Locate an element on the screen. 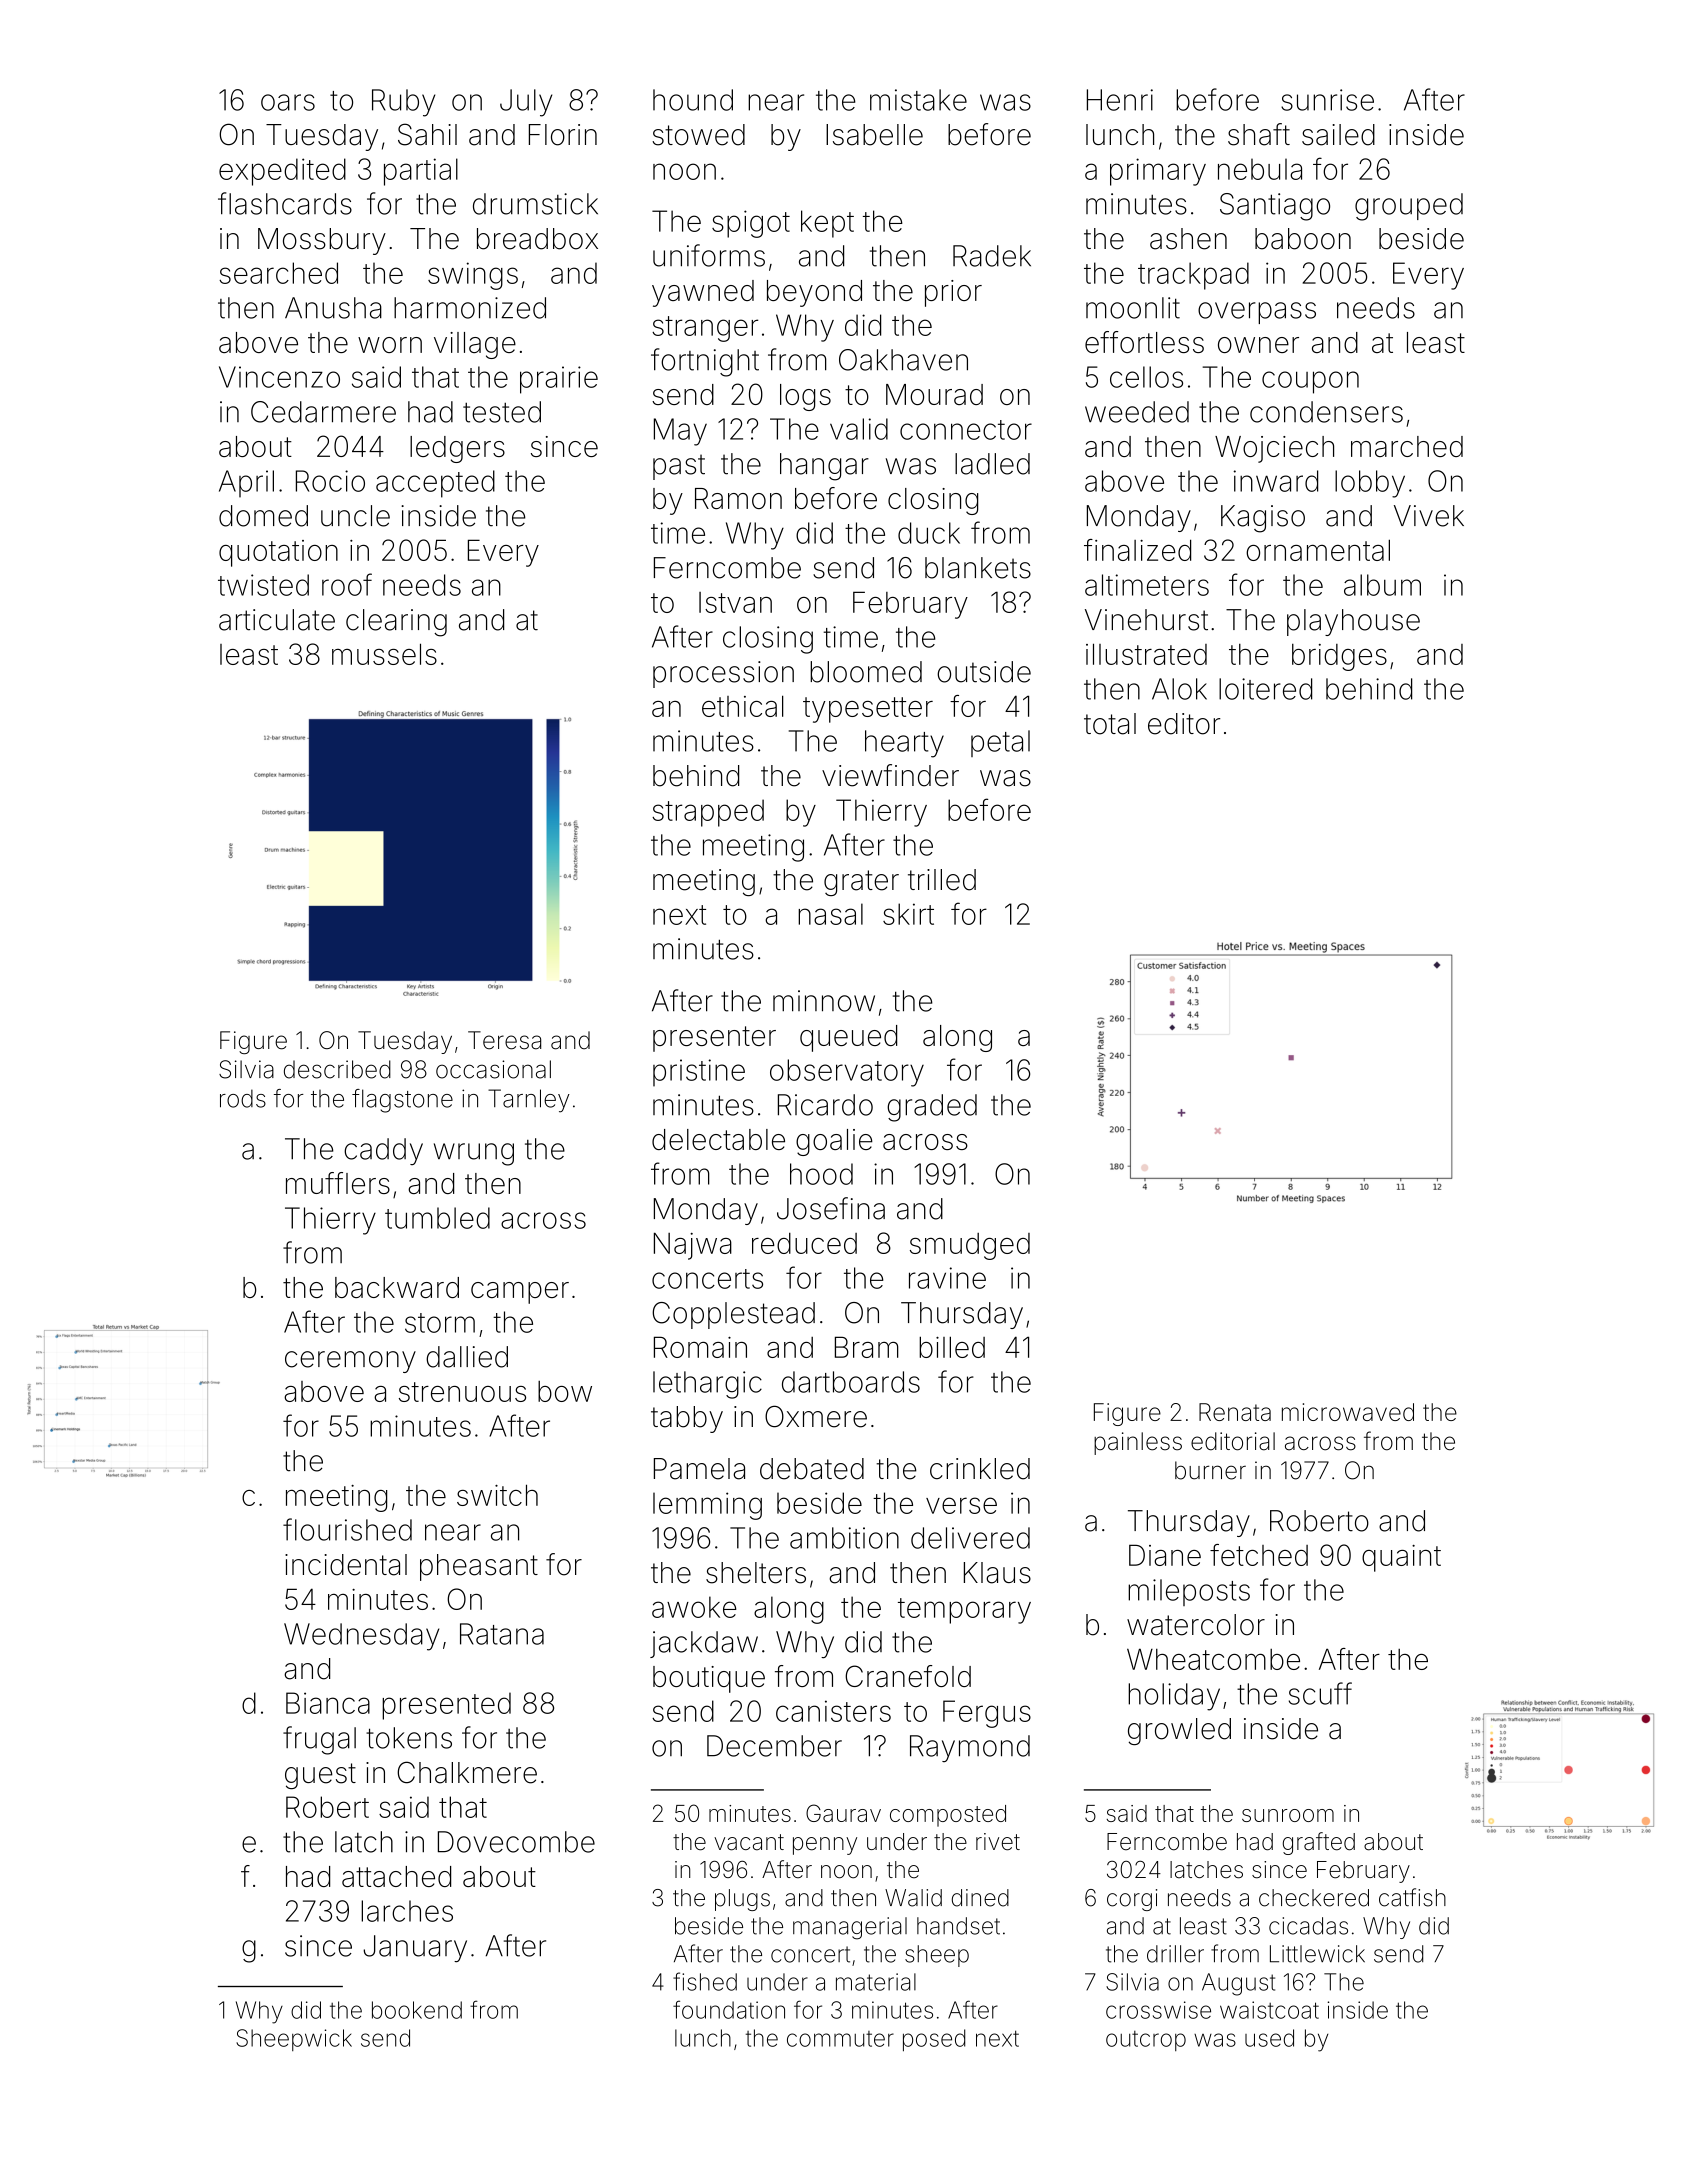 The image size is (1683, 2178). used is located at coordinates (1269, 2038).
